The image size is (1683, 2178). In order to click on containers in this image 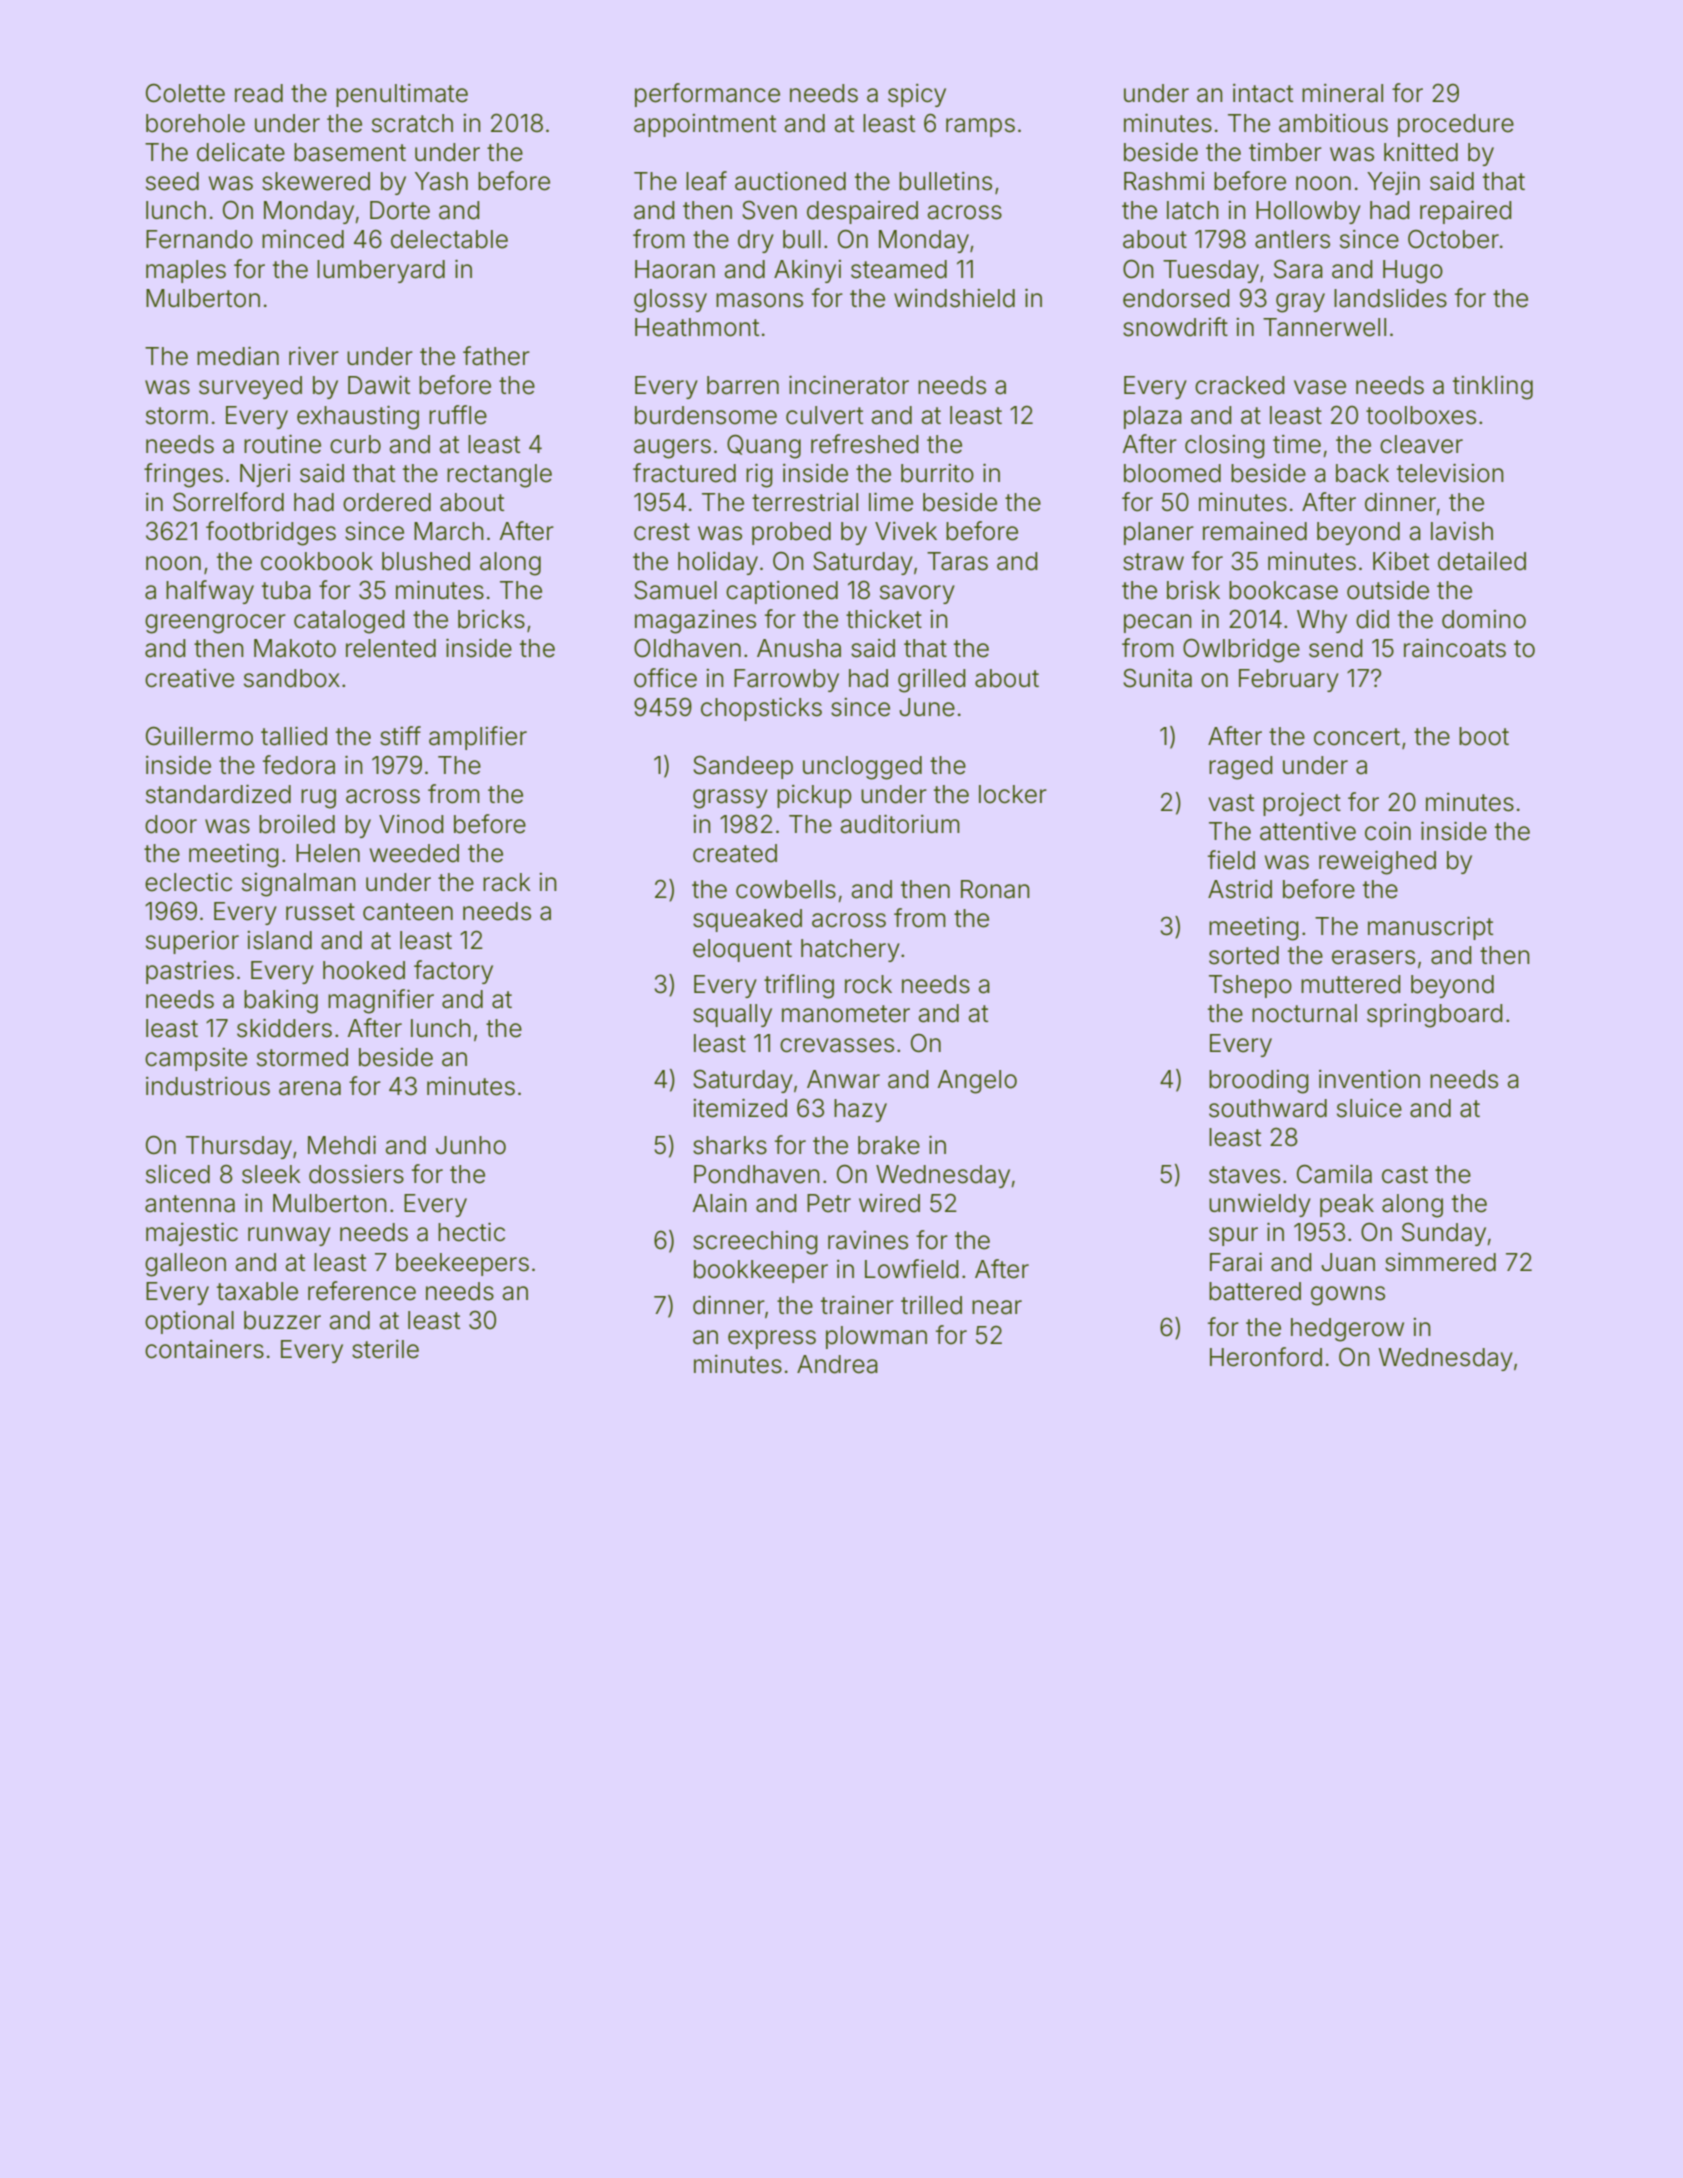, I will do `click(204, 1349)`.
